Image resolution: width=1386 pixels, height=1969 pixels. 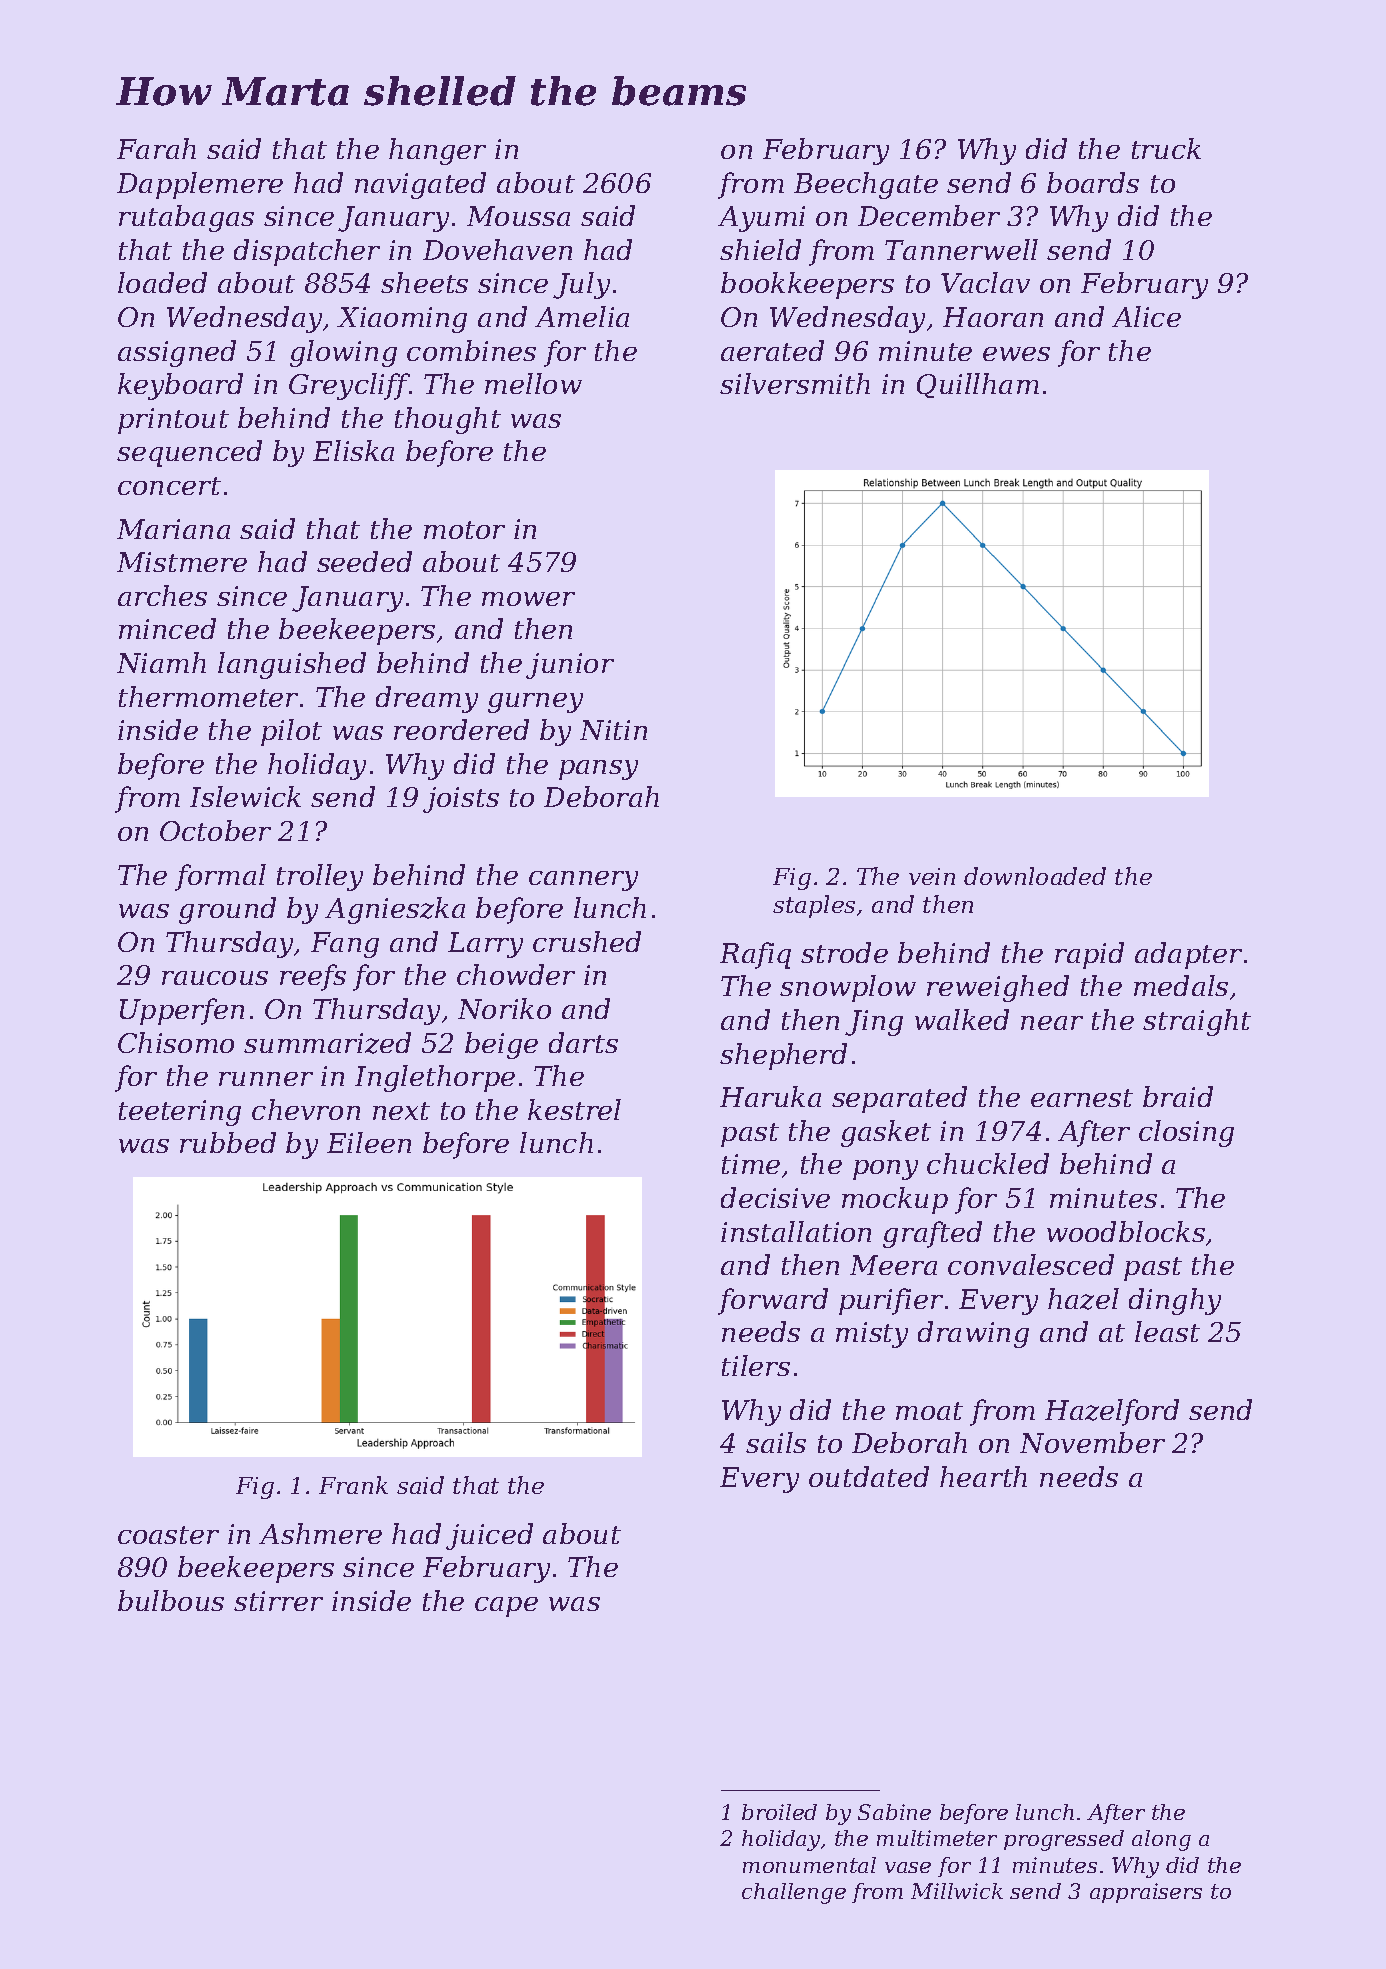 I want to click on staples, so click(x=814, y=906).
